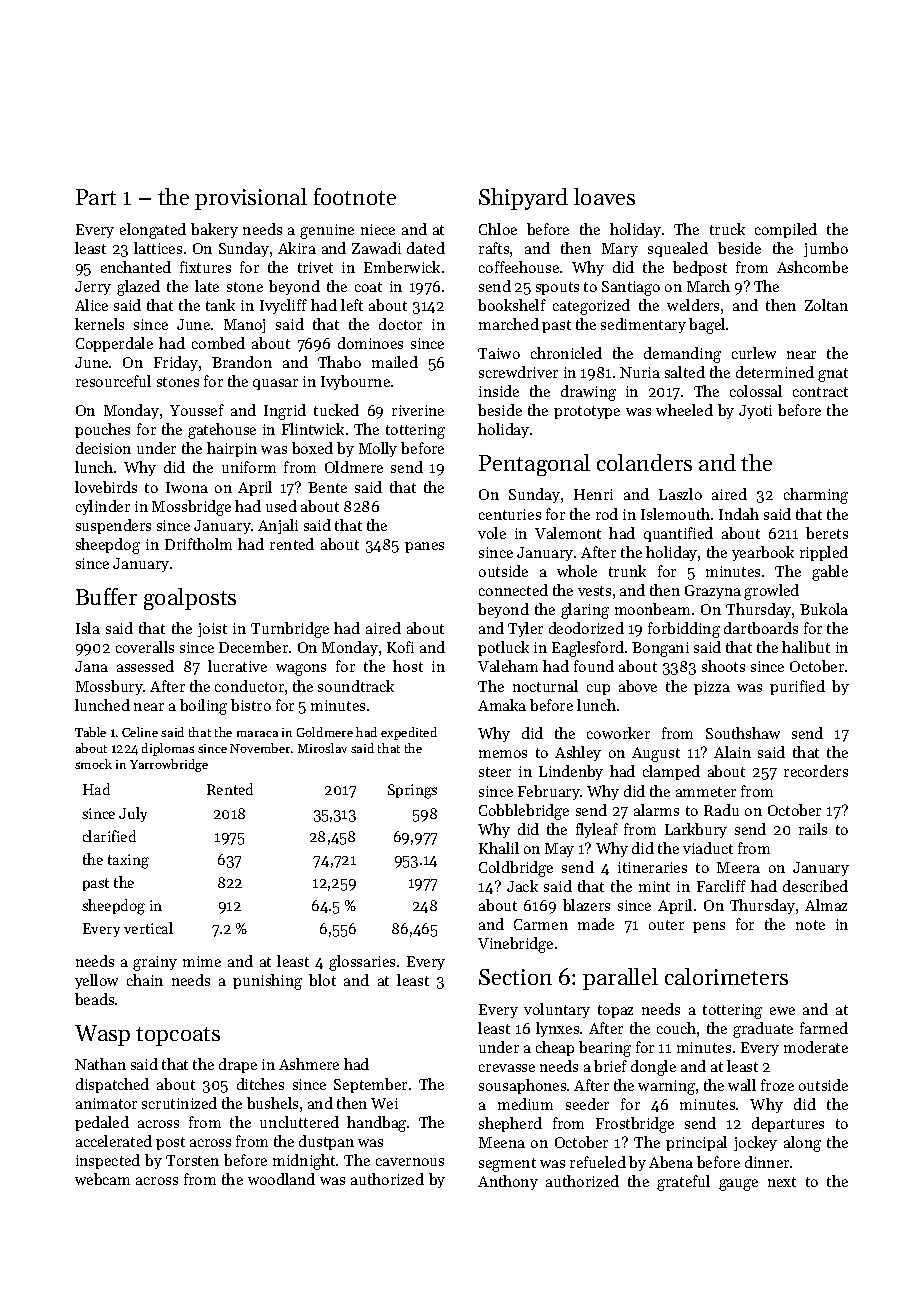  What do you see at coordinates (251, 199) in the screenshot?
I see `provisional` at bounding box center [251, 199].
